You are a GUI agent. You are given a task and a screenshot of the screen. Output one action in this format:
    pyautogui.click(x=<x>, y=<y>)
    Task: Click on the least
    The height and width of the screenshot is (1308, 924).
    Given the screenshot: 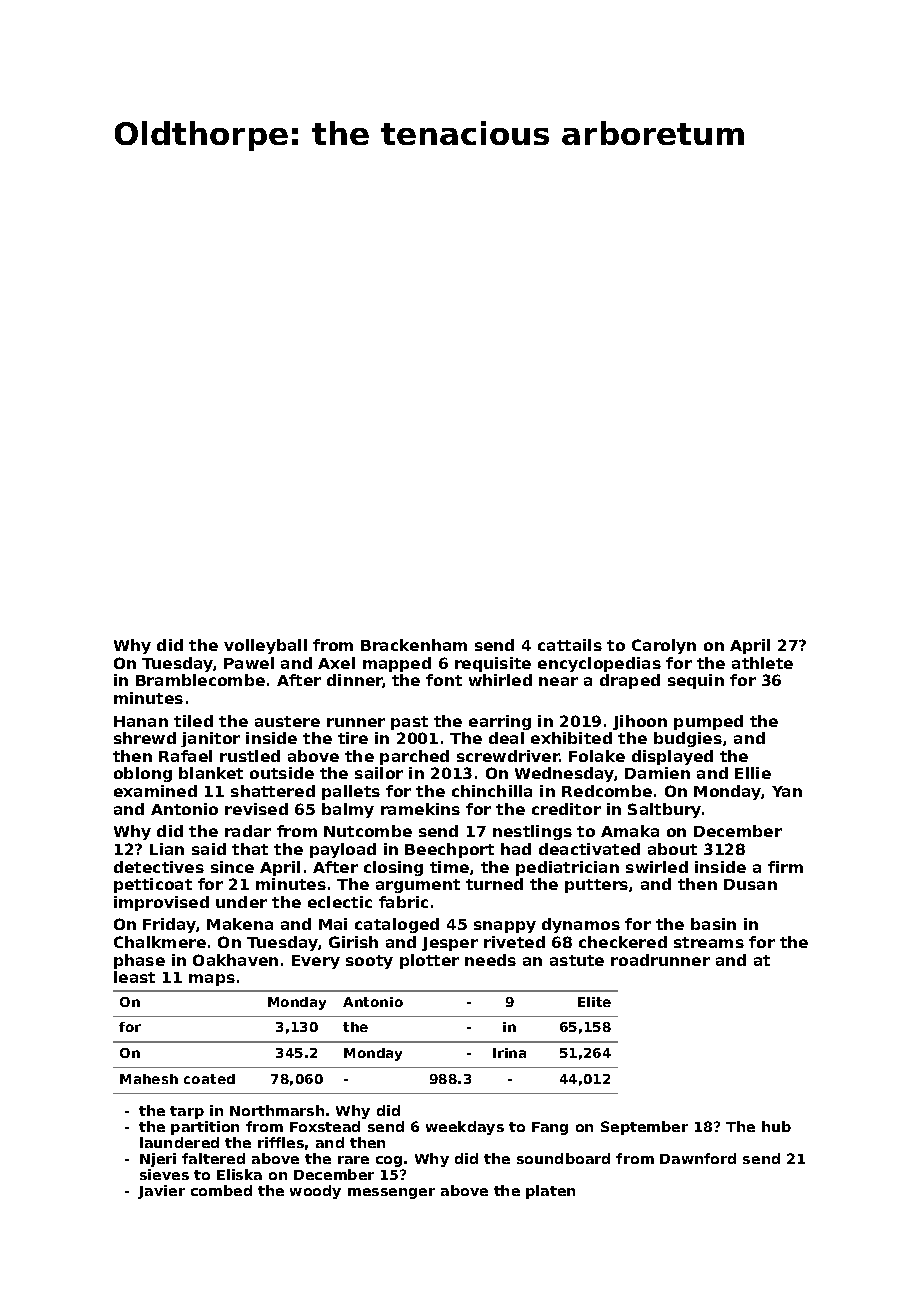 What is the action you would take?
    pyautogui.click(x=134, y=977)
